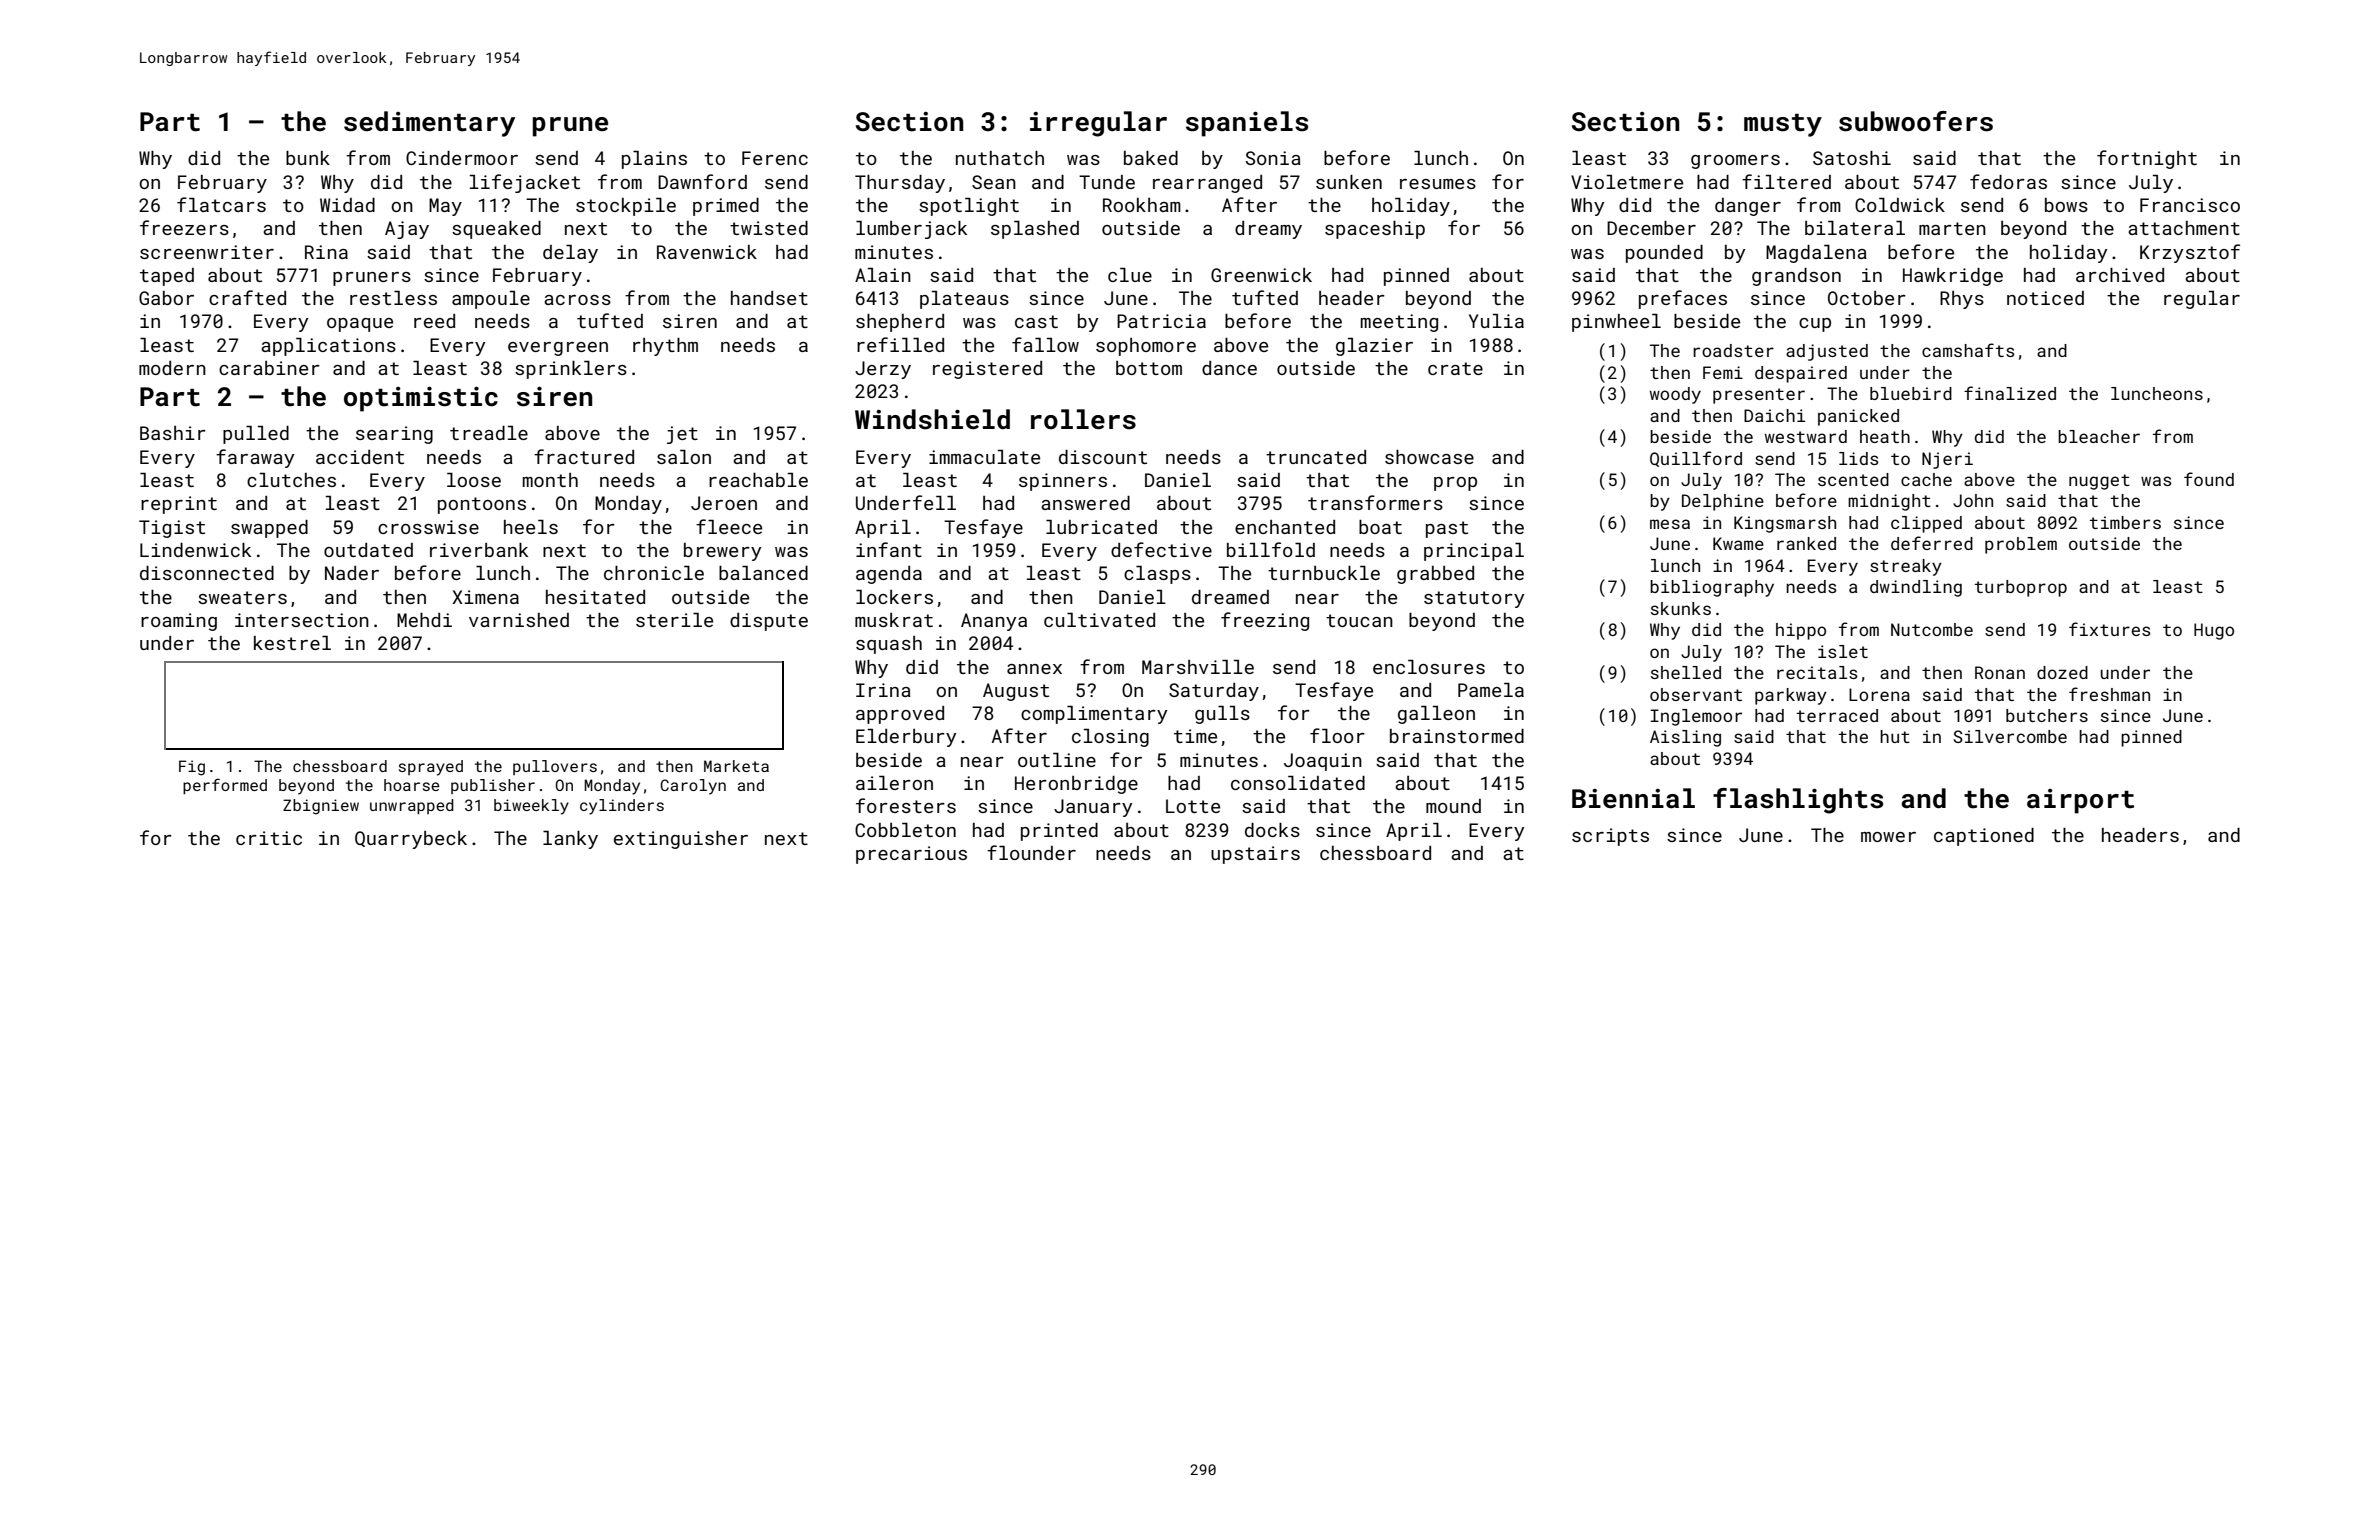 The image size is (2380, 1540). Describe the element at coordinates (1255, 855) in the page. I see `upstairs` at that location.
